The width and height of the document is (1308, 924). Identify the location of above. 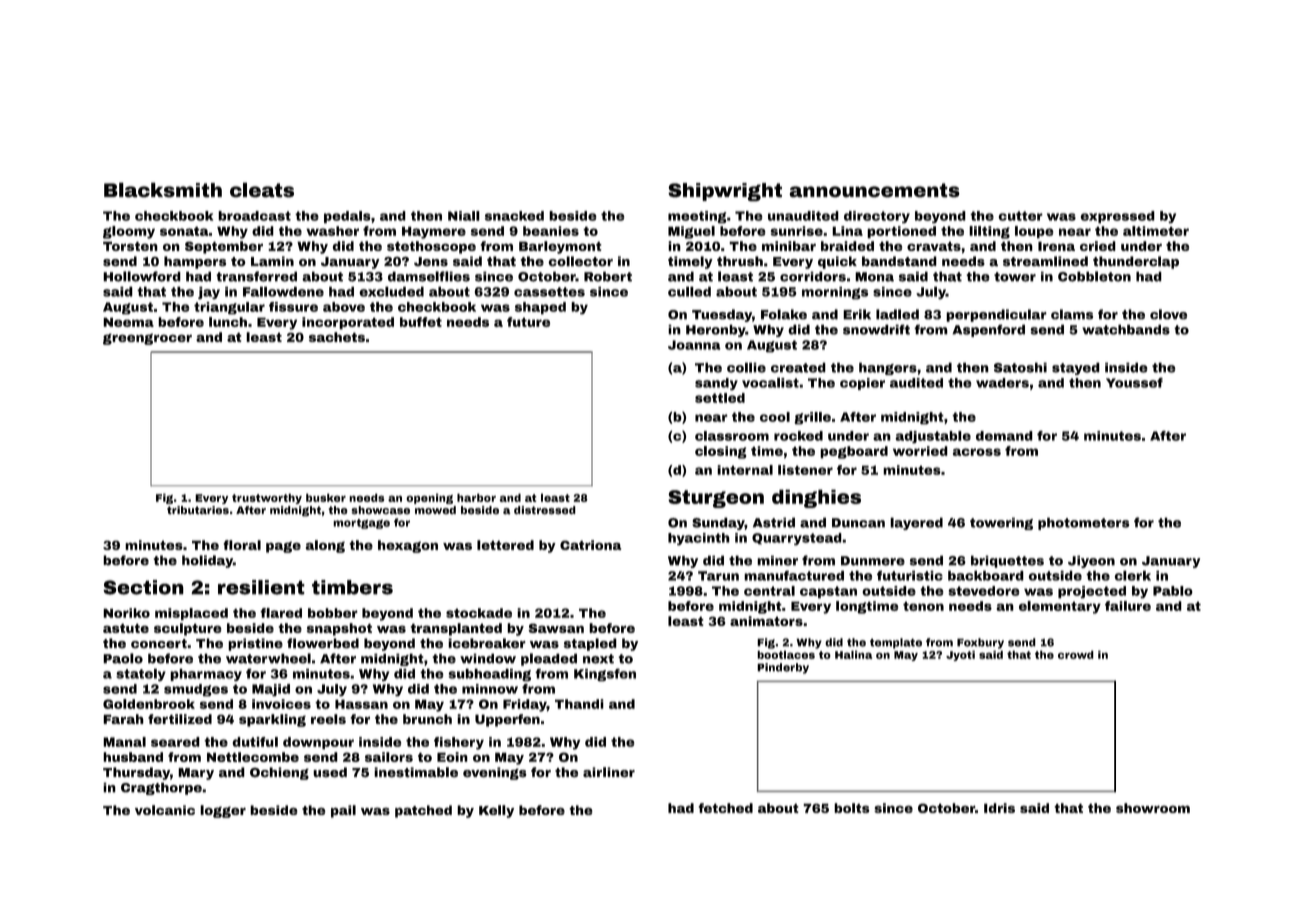
(344, 307).
